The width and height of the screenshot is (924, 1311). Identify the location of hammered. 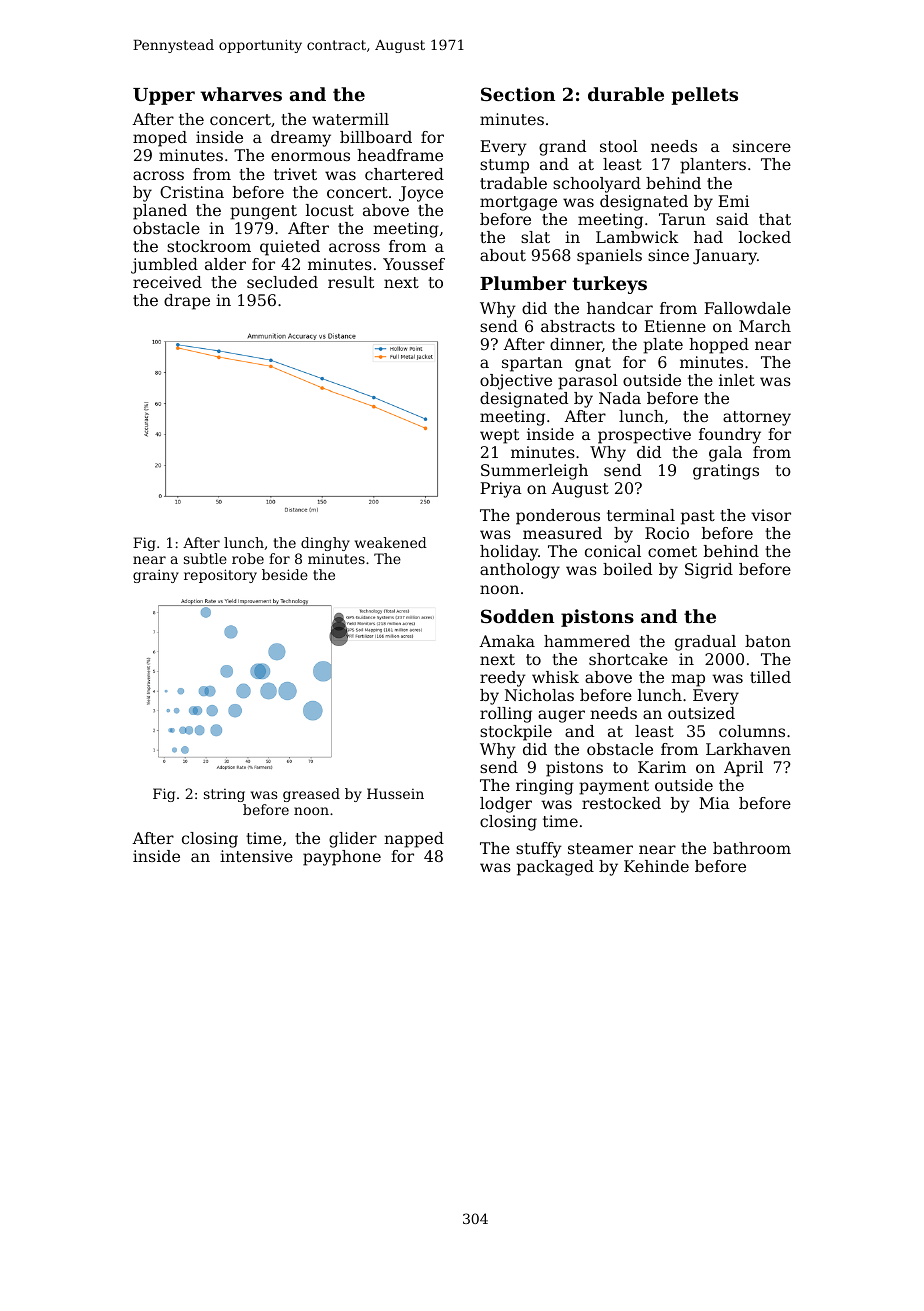
(587, 641).
